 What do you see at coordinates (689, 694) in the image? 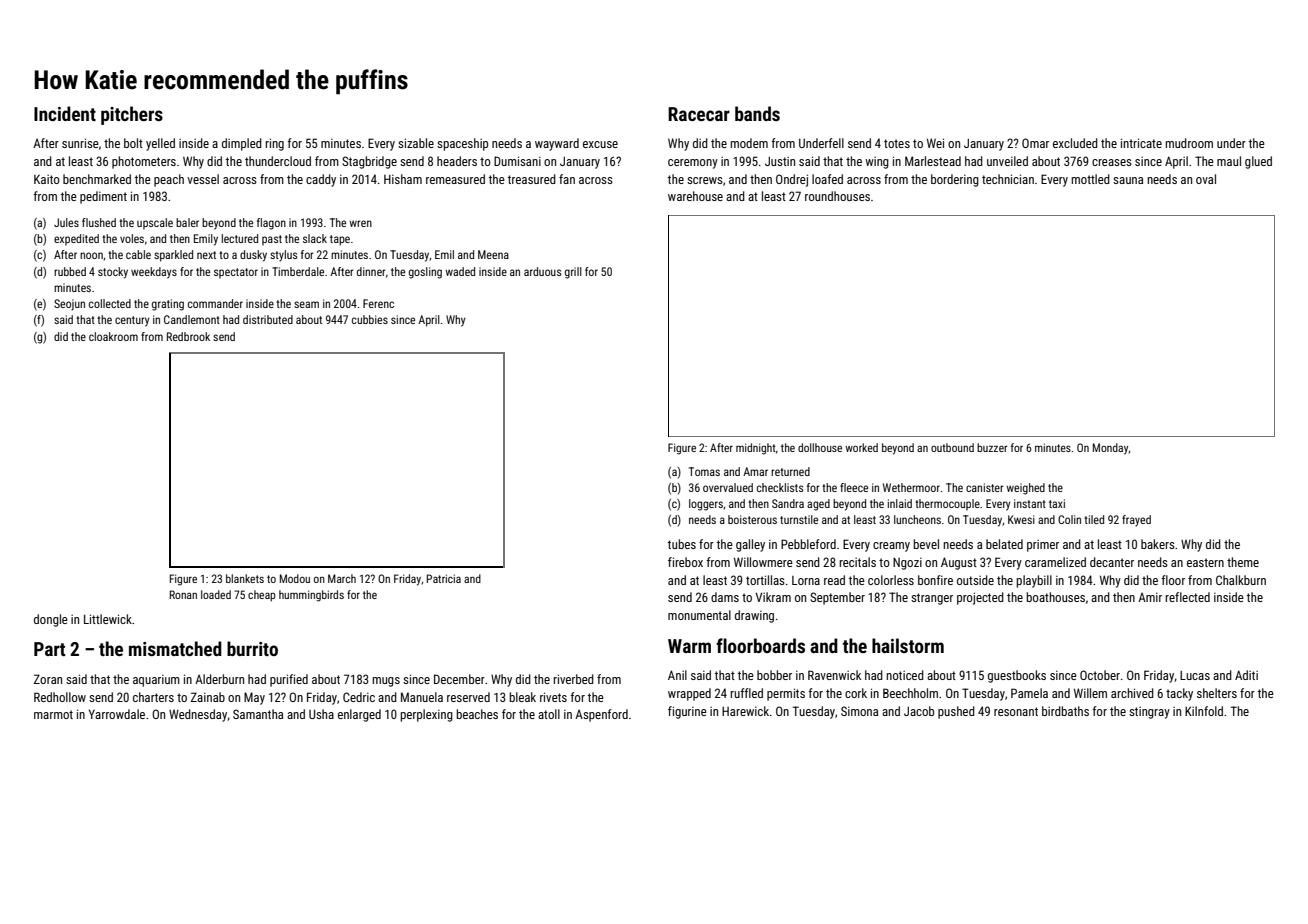
I see `wrapped` at bounding box center [689, 694].
